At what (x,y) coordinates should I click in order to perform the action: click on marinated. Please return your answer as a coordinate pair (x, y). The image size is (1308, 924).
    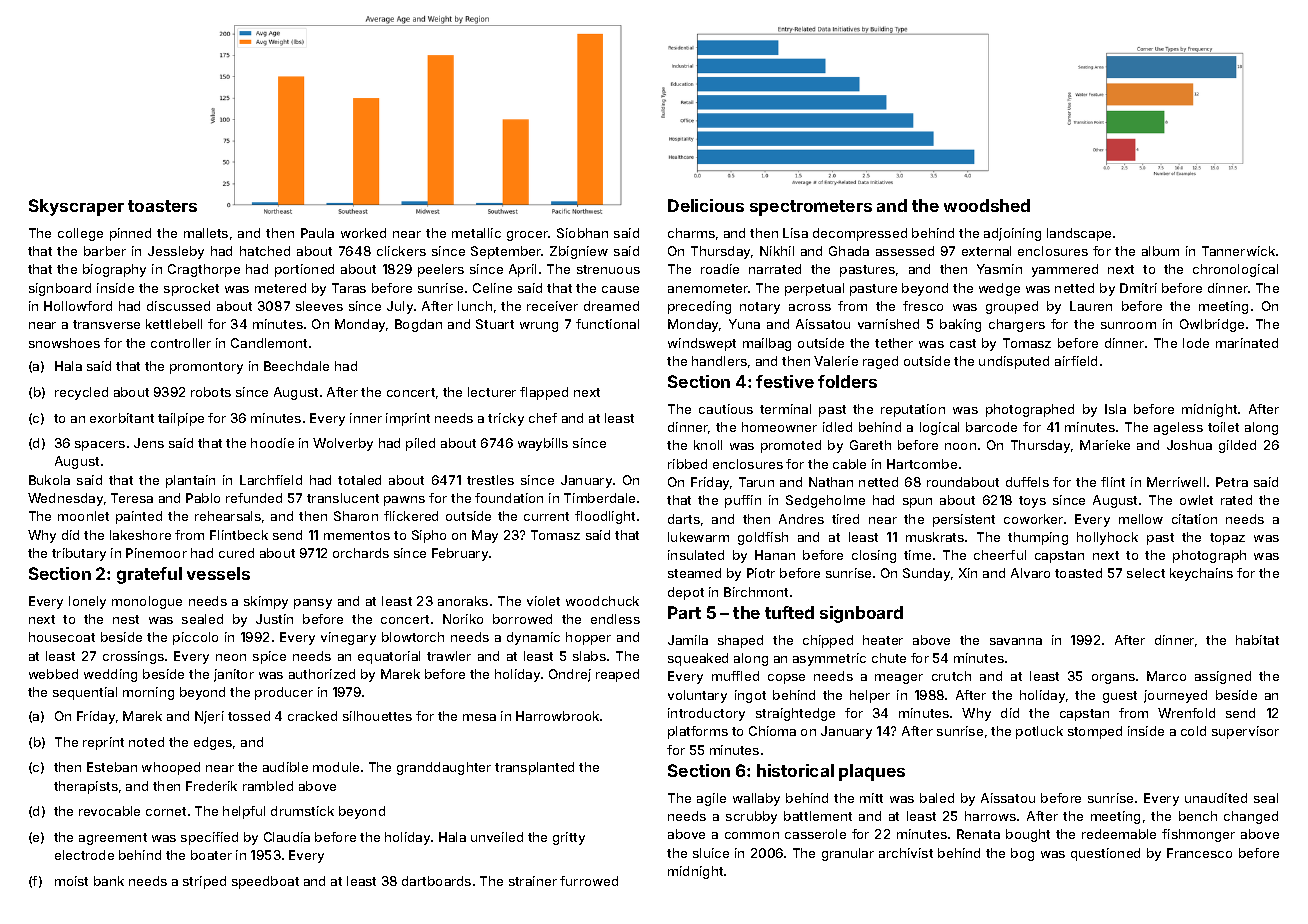
    Looking at the image, I should click on (1247, 343).
